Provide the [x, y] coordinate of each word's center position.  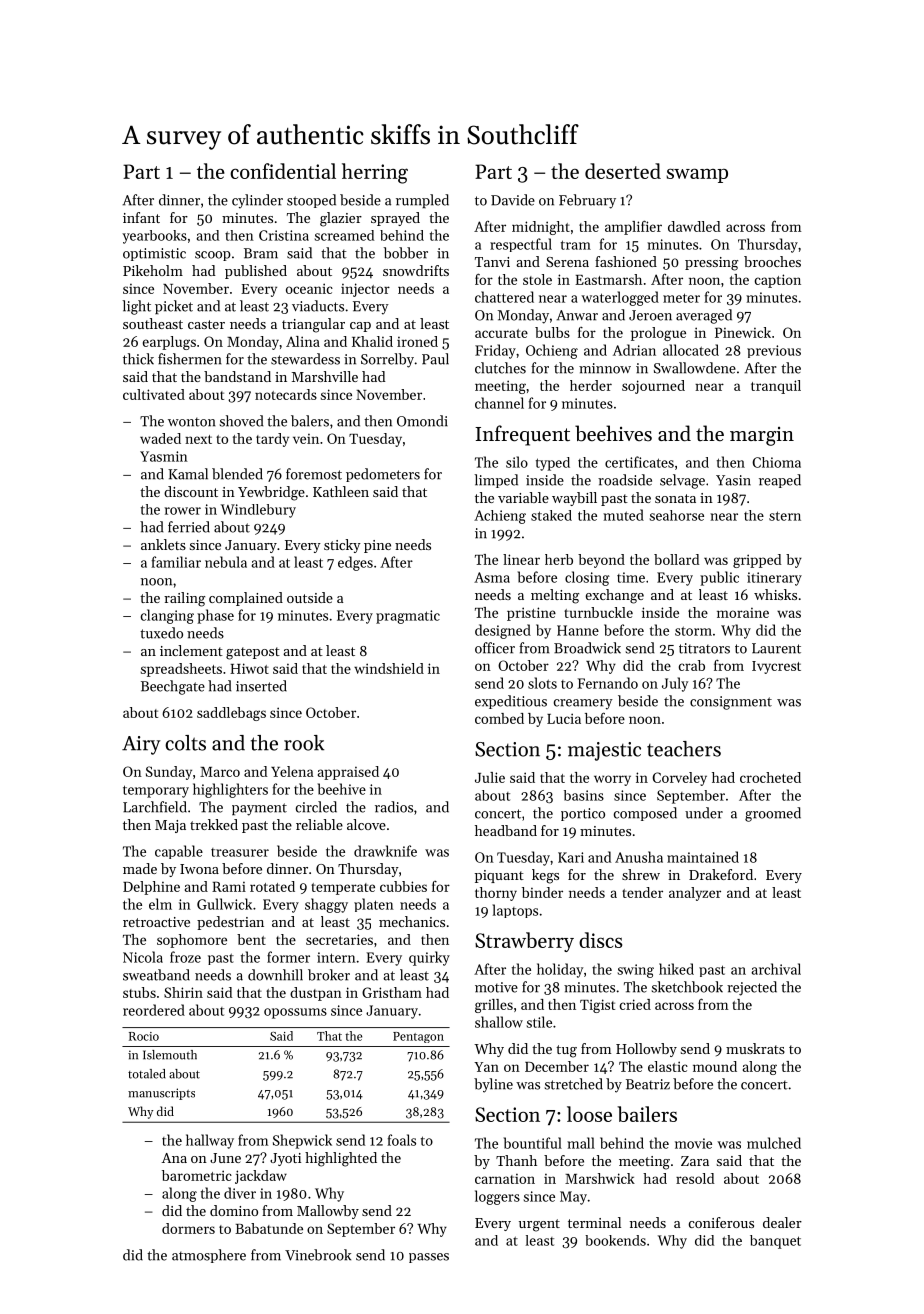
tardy [272, 440]
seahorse [677, 515]
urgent [539, 1225]
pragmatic [408, 617]
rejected [752, 988]
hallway [210, 1141]
